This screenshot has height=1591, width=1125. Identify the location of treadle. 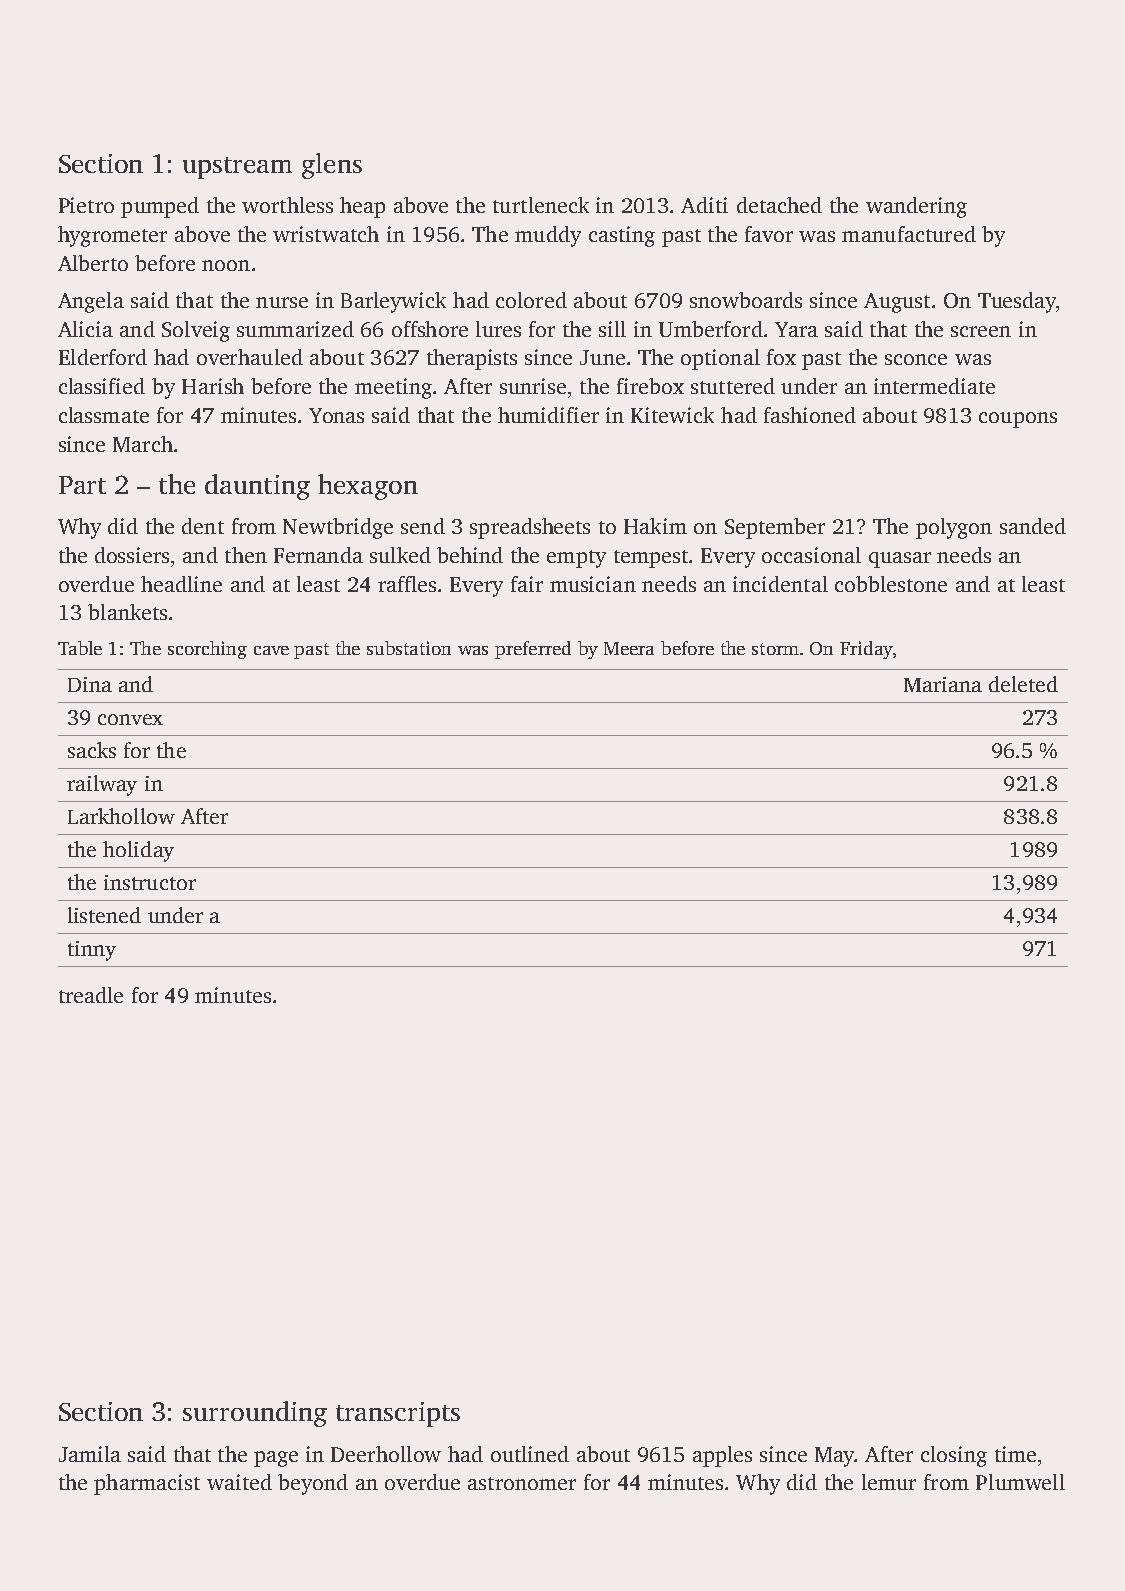
(91, 995).
